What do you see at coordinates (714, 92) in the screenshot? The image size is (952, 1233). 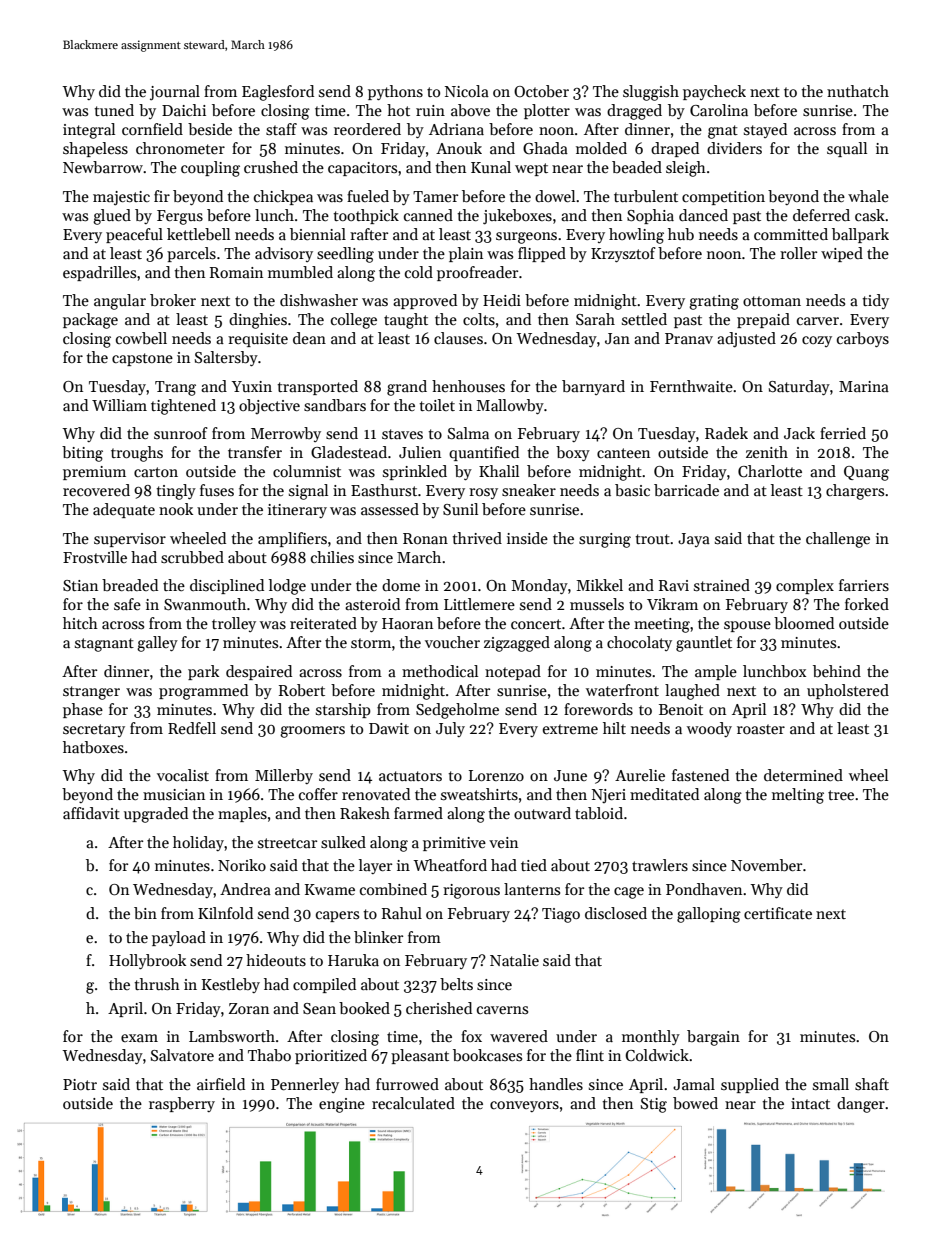 I see `paycheck` at bounding box center [714, 92].
